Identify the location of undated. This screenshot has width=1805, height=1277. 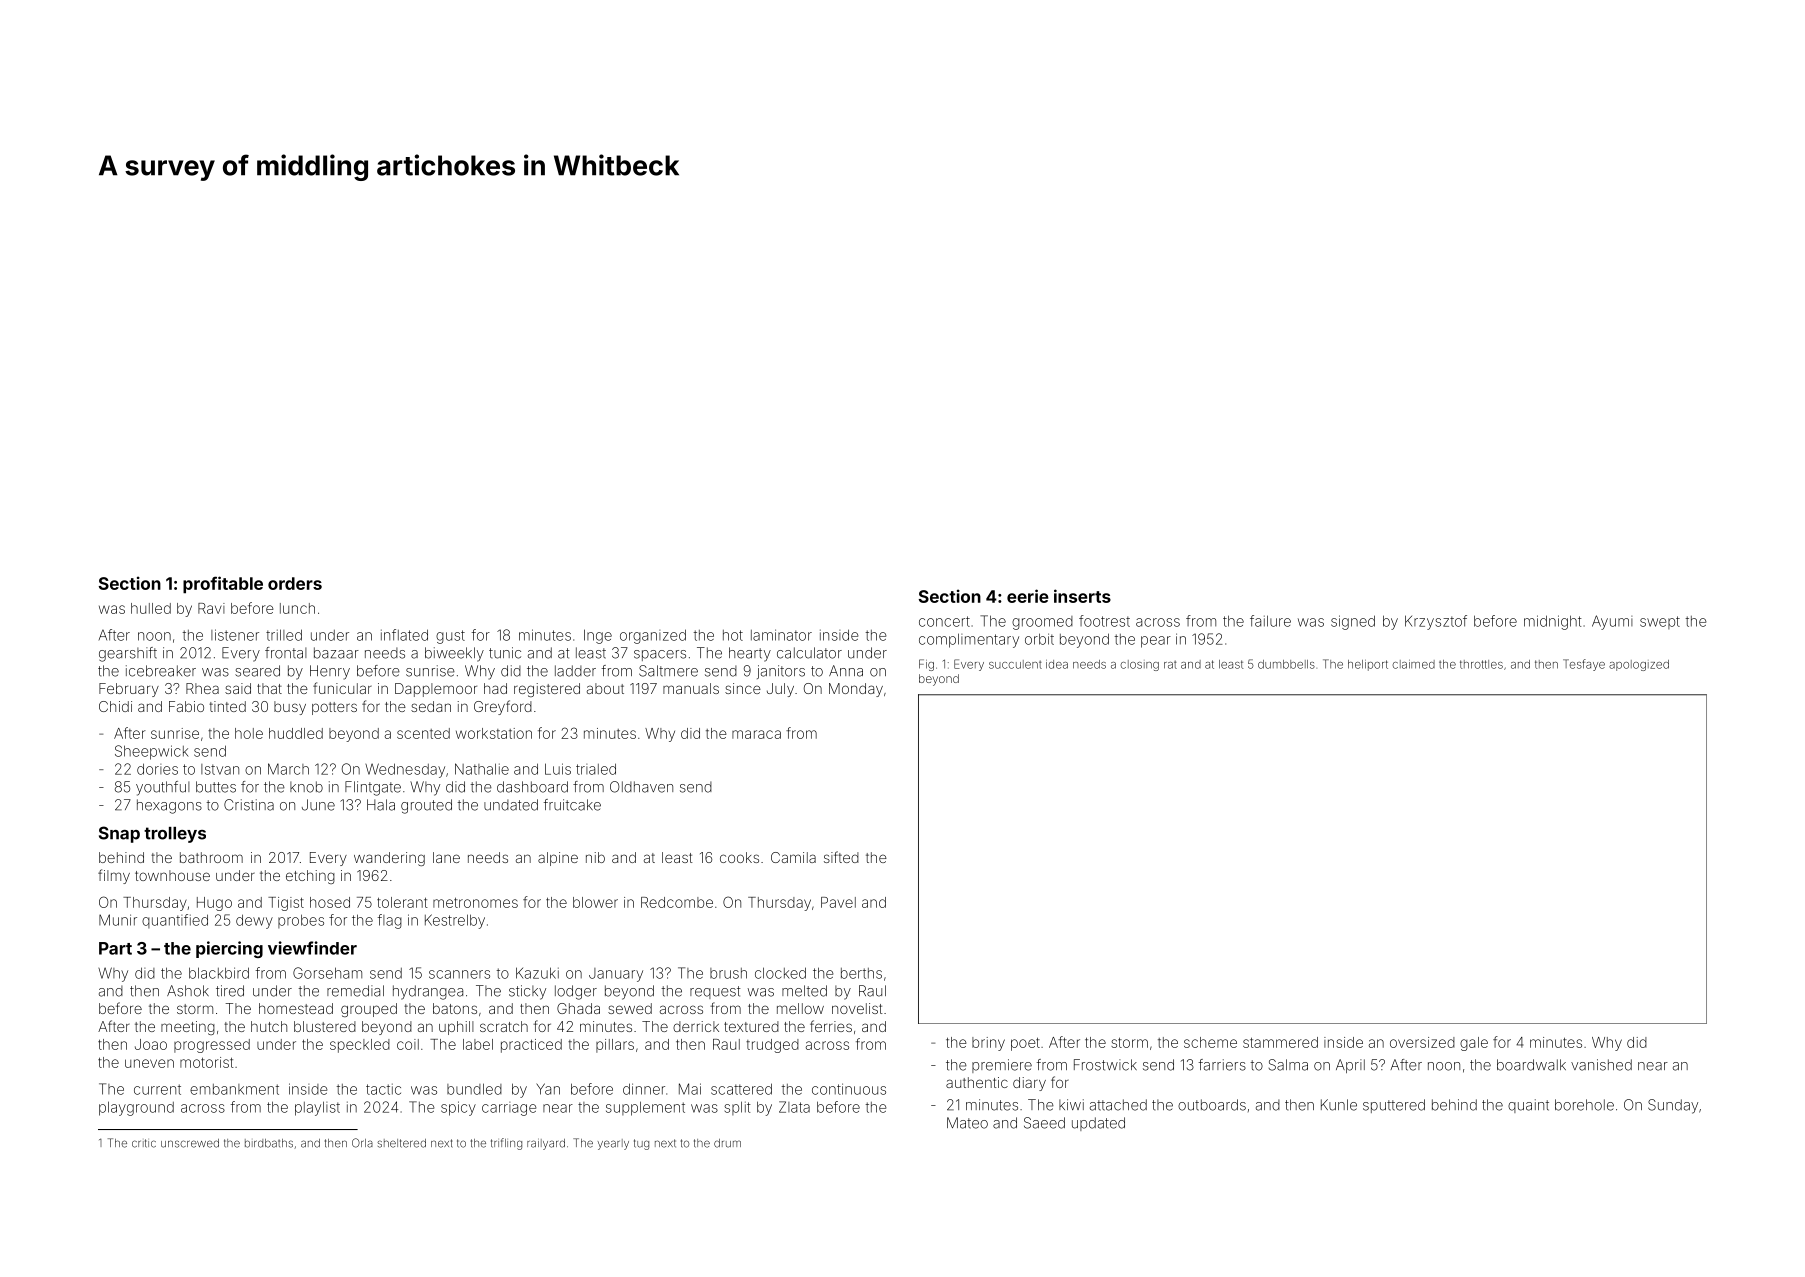
(511, 805).
